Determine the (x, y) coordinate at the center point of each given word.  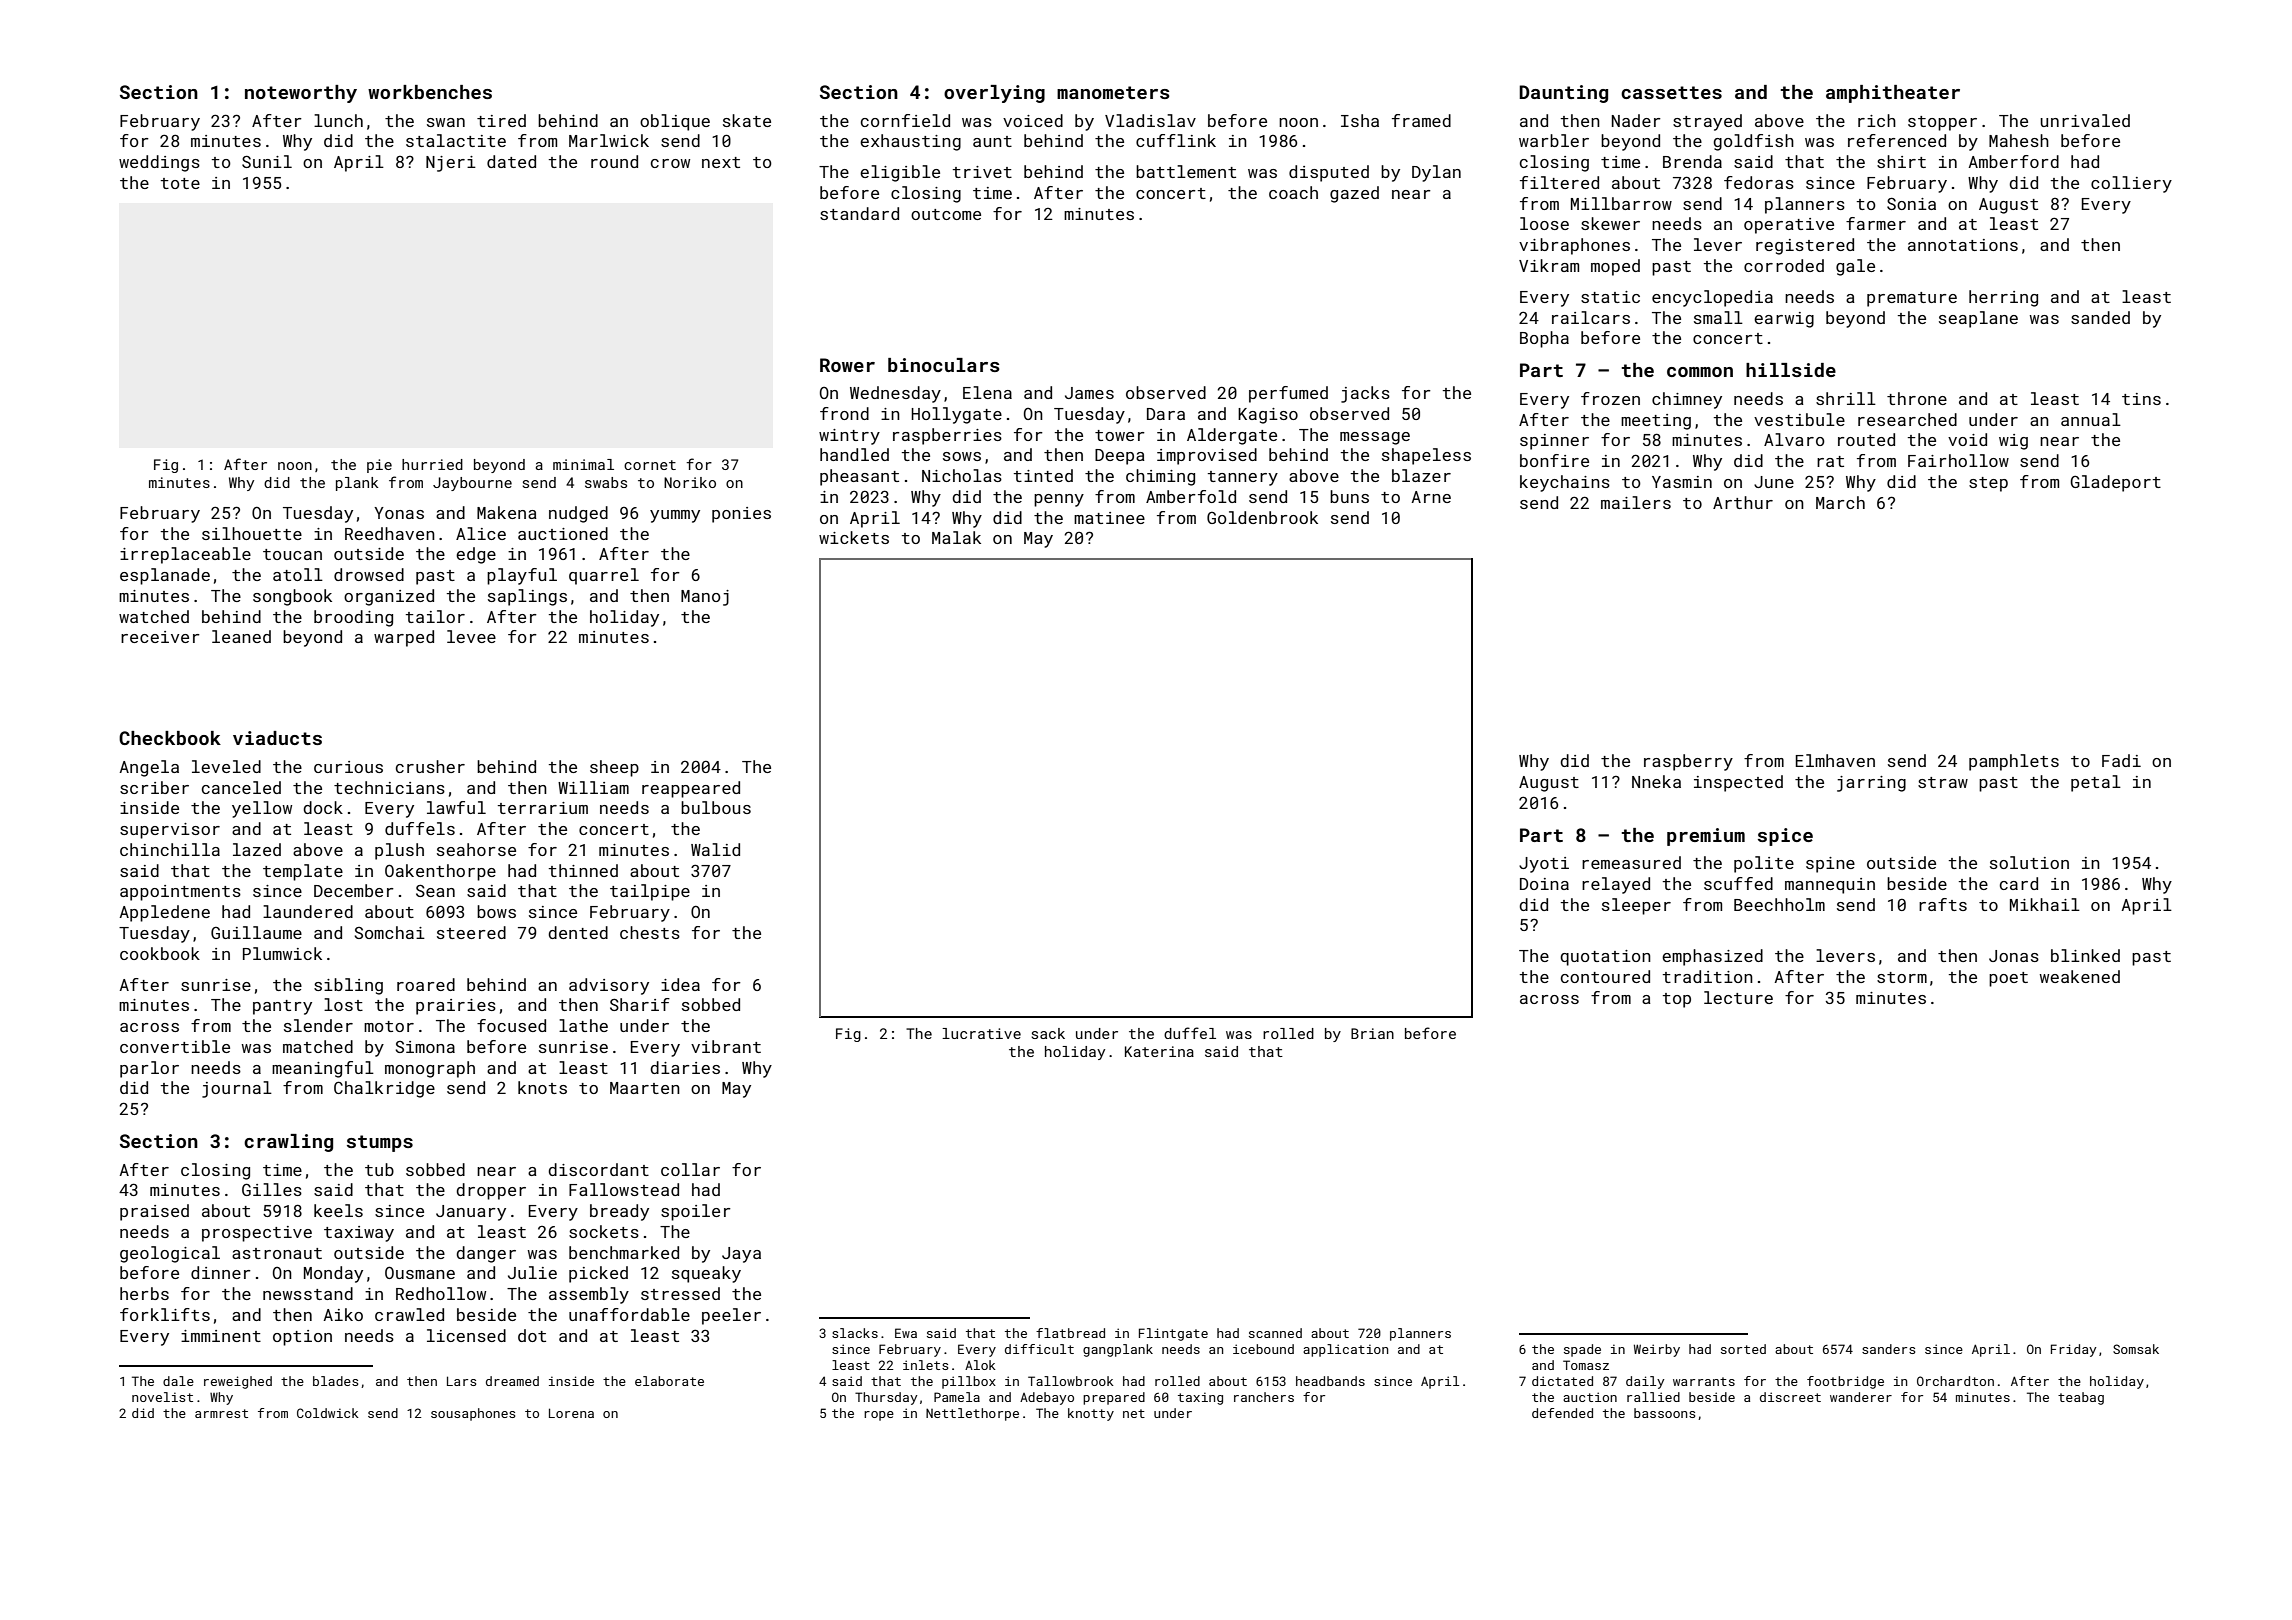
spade (1582, 1350)
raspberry (1688, 762)
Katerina (1159, 1051)
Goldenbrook (1262, 517)
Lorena (571, 1413)
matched (318, 1046)
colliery (2131, 184)
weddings (159, 163)
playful (522, 576)
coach (1293, 192)
